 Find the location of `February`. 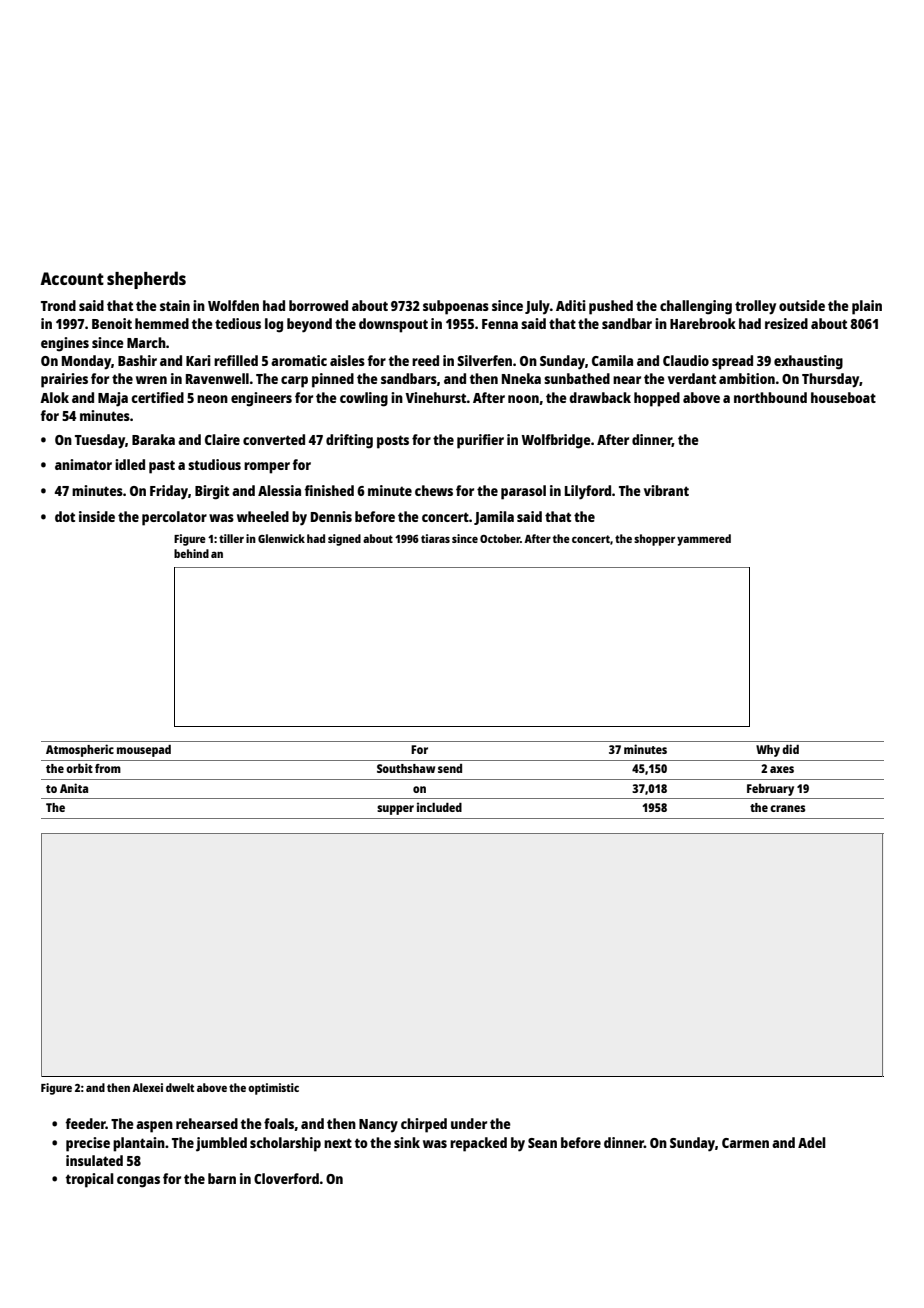

February is located at coordinates (770, 790).
